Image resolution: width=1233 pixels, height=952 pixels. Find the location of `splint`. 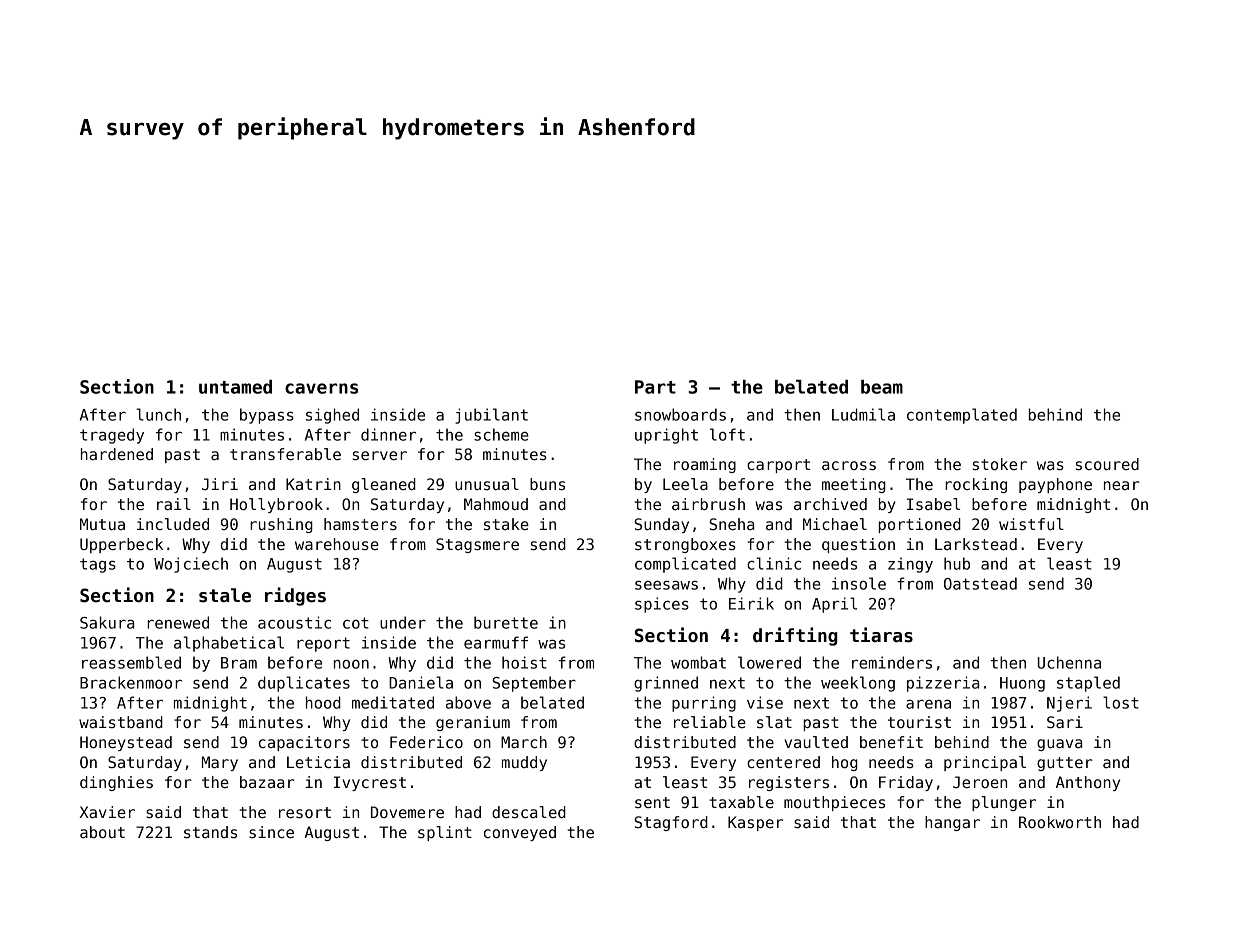

splint is located at coordinates (445, 833).
